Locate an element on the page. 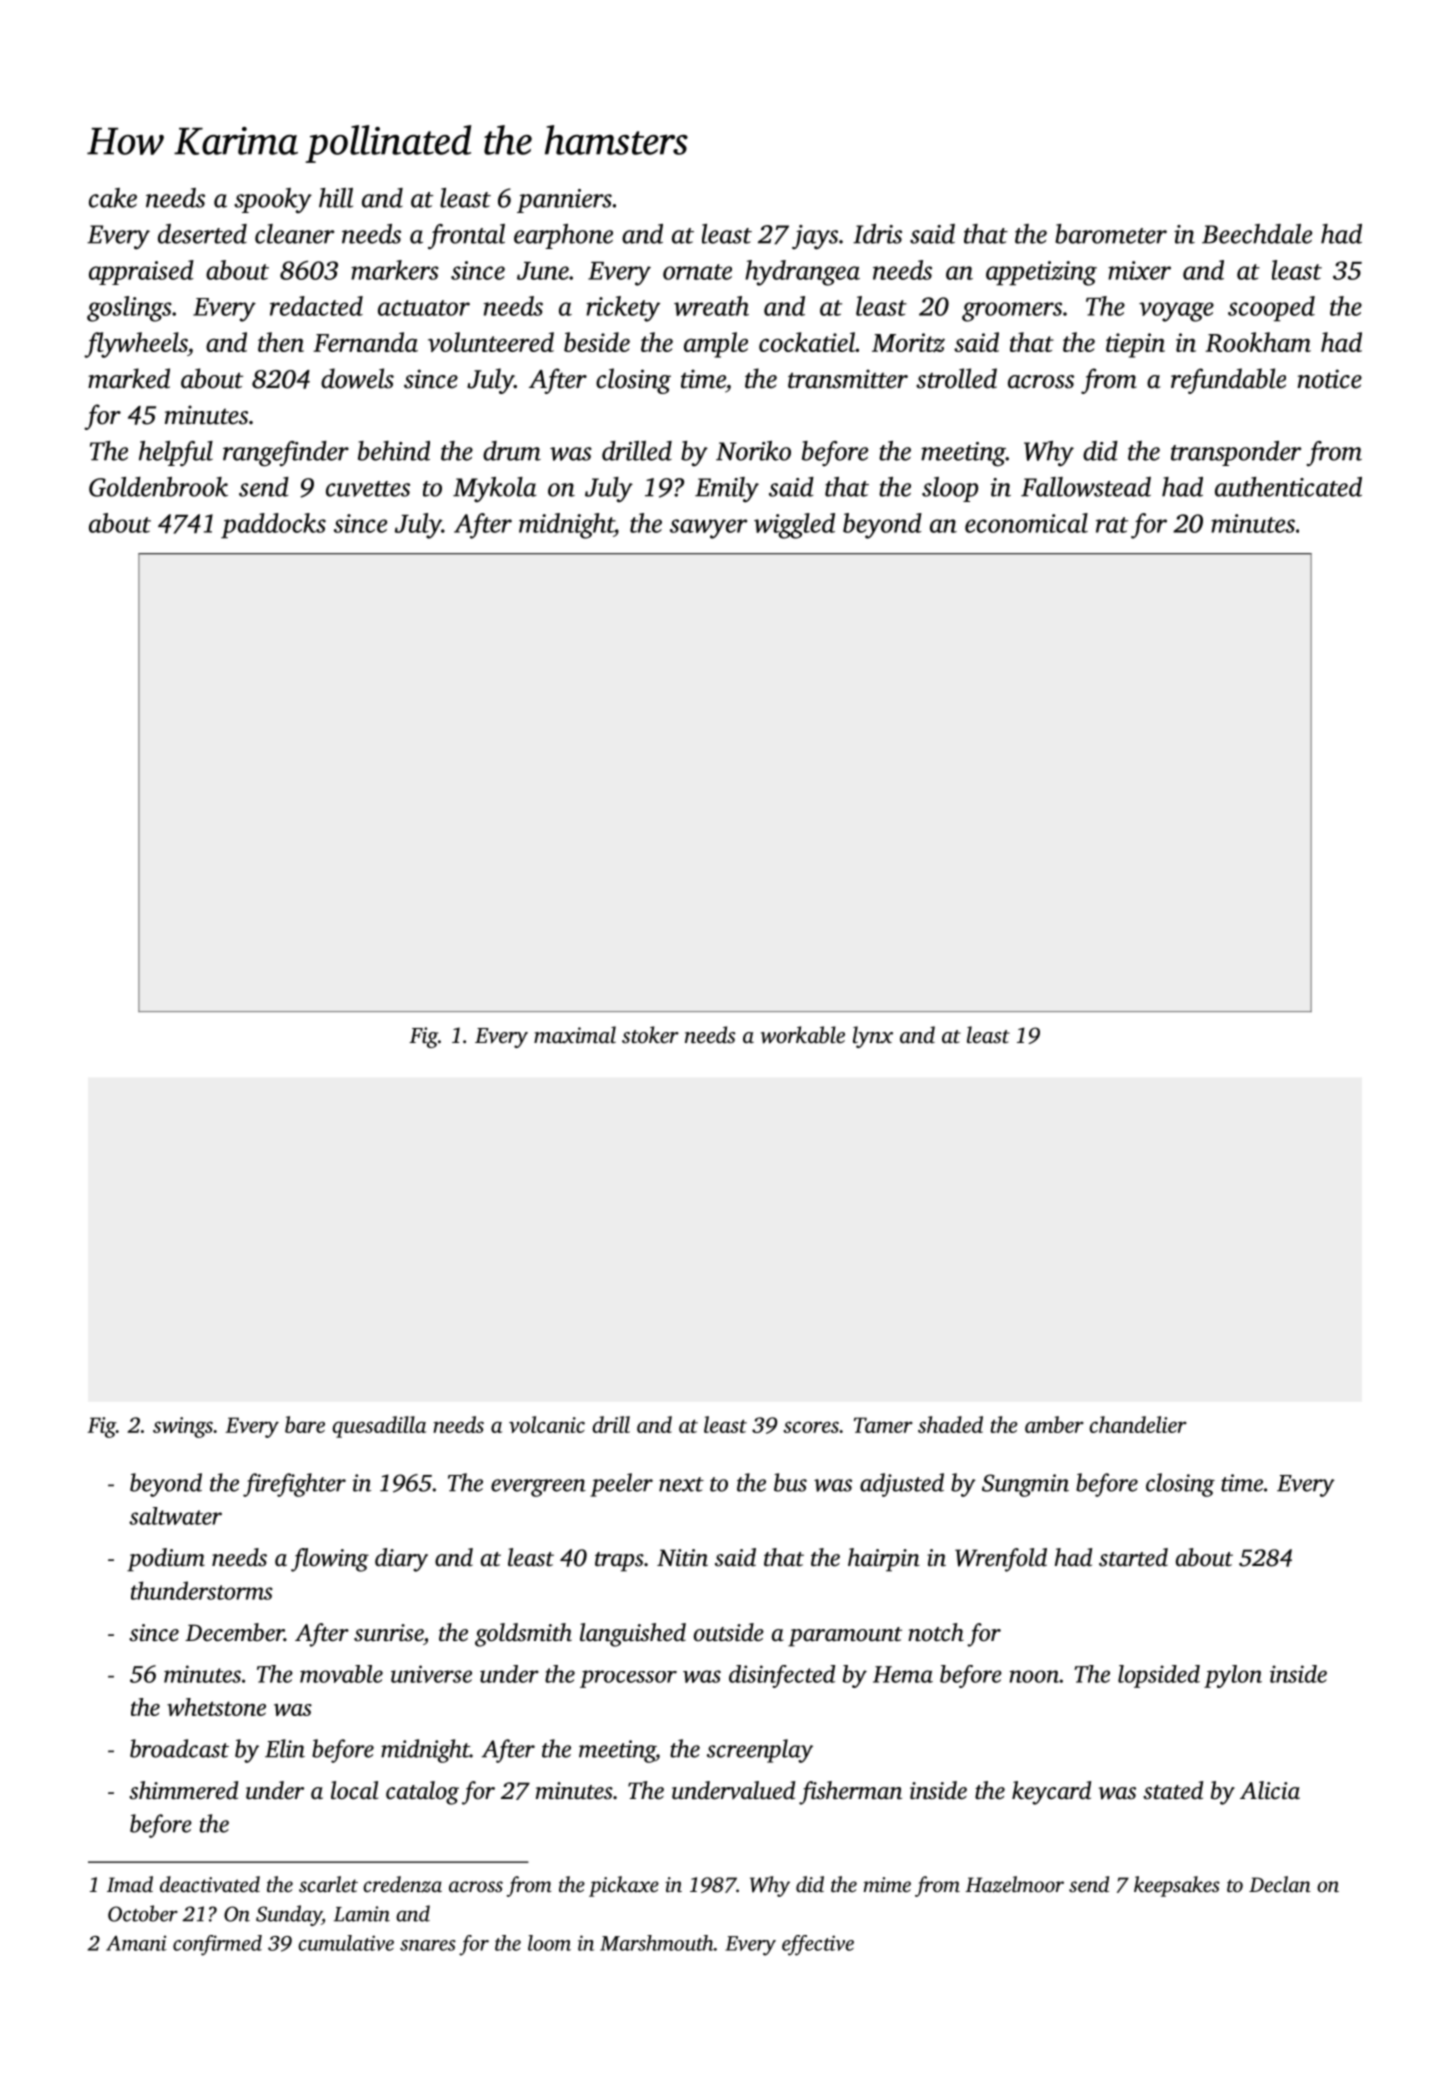  maximal is located at coordinates (575, 1035).
